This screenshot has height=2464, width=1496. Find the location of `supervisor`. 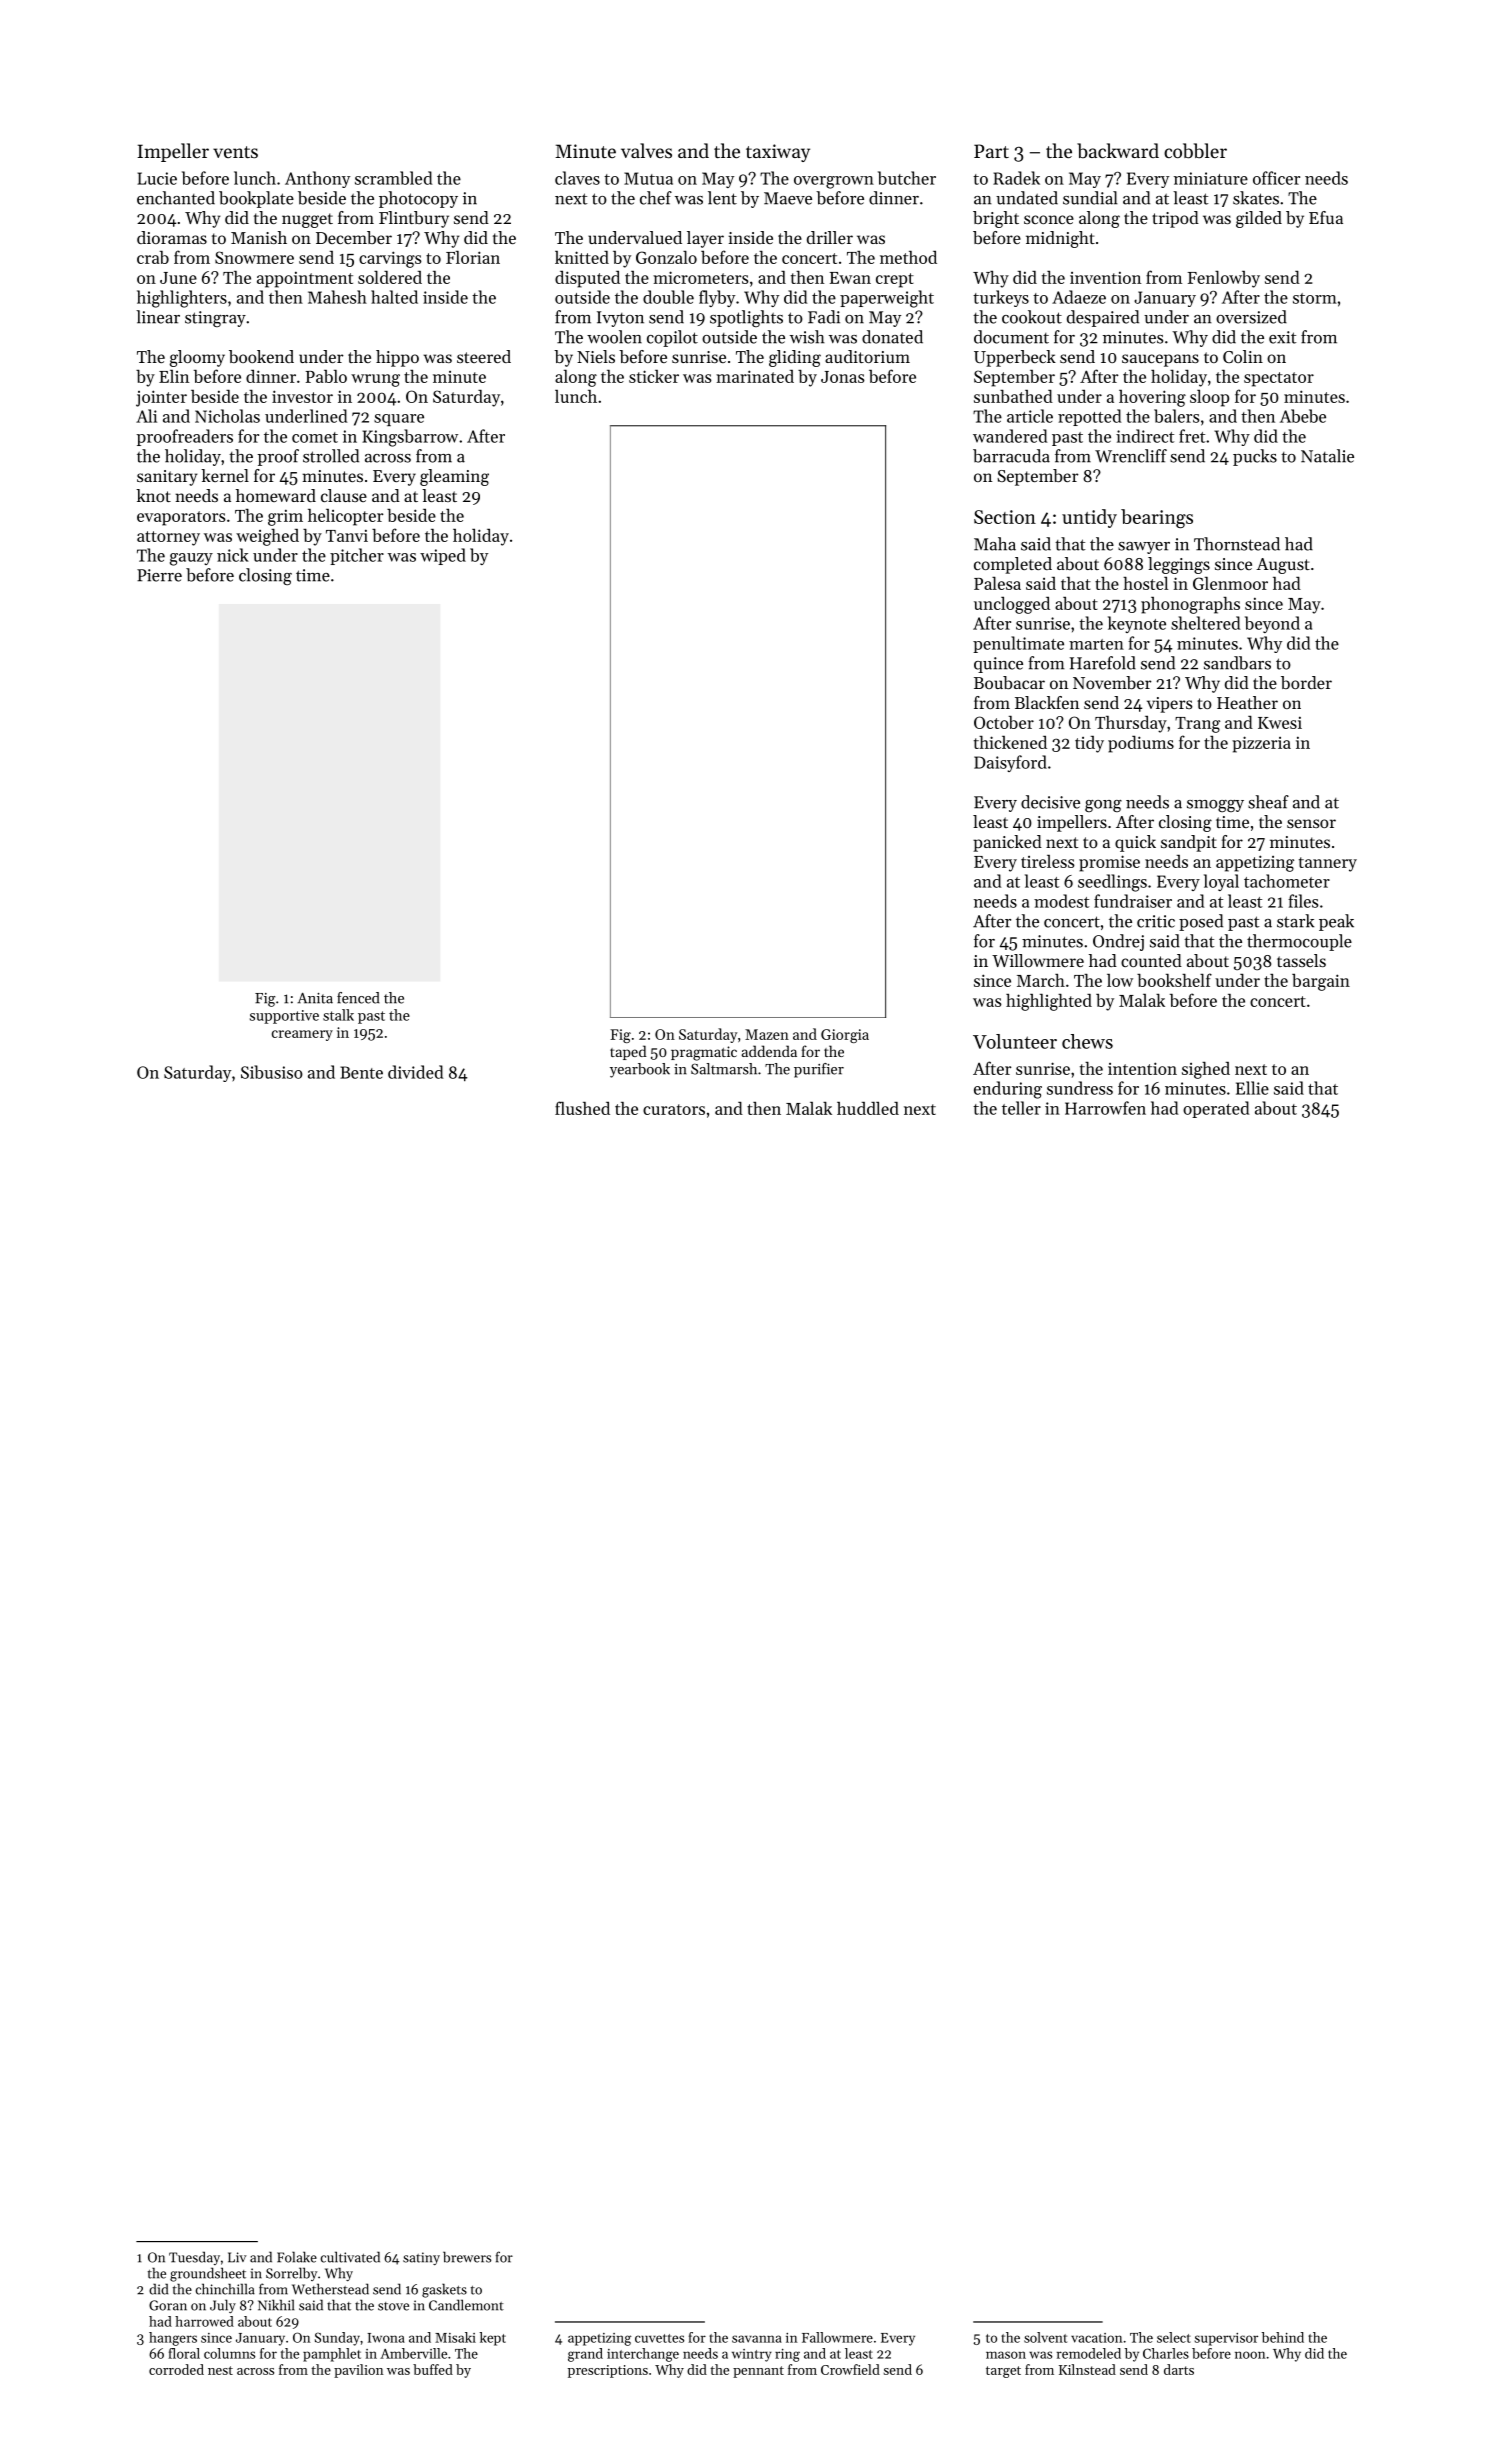

supervisor is located at coordinates (1226, 2339).
